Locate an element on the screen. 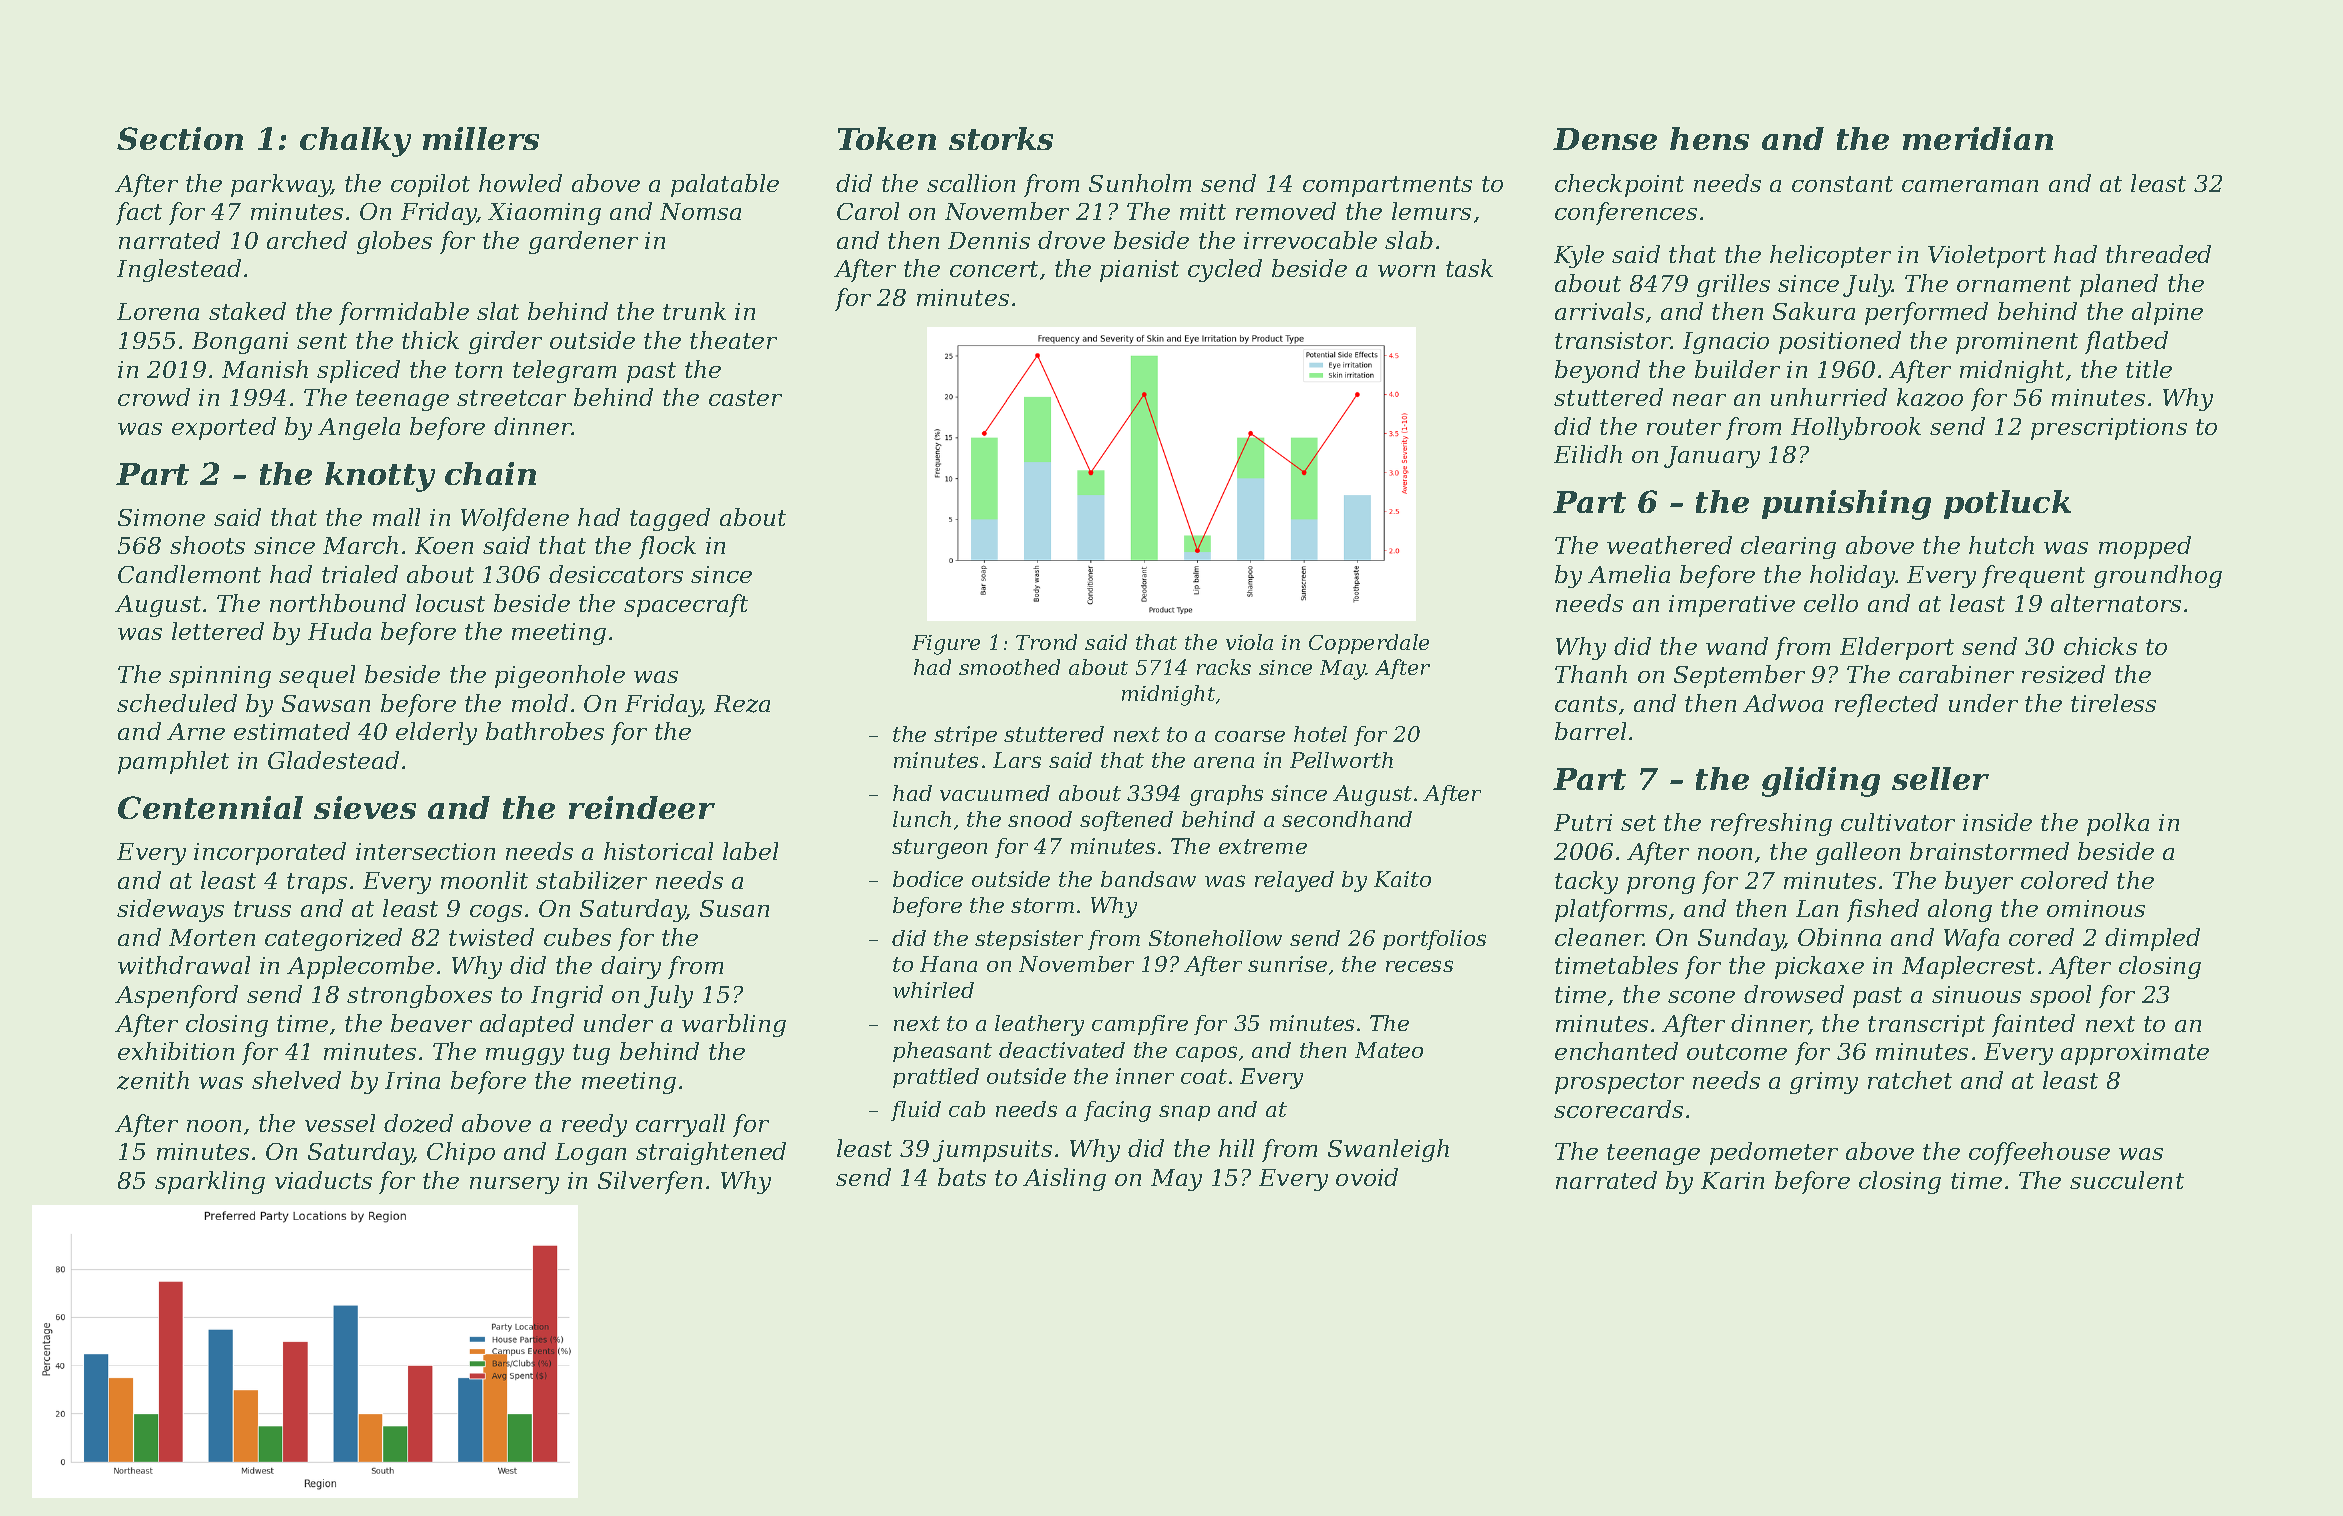 Image resolution: width=2343 pixels, height=1516 pixels. cycled is located at coordinates (1225, 270).
